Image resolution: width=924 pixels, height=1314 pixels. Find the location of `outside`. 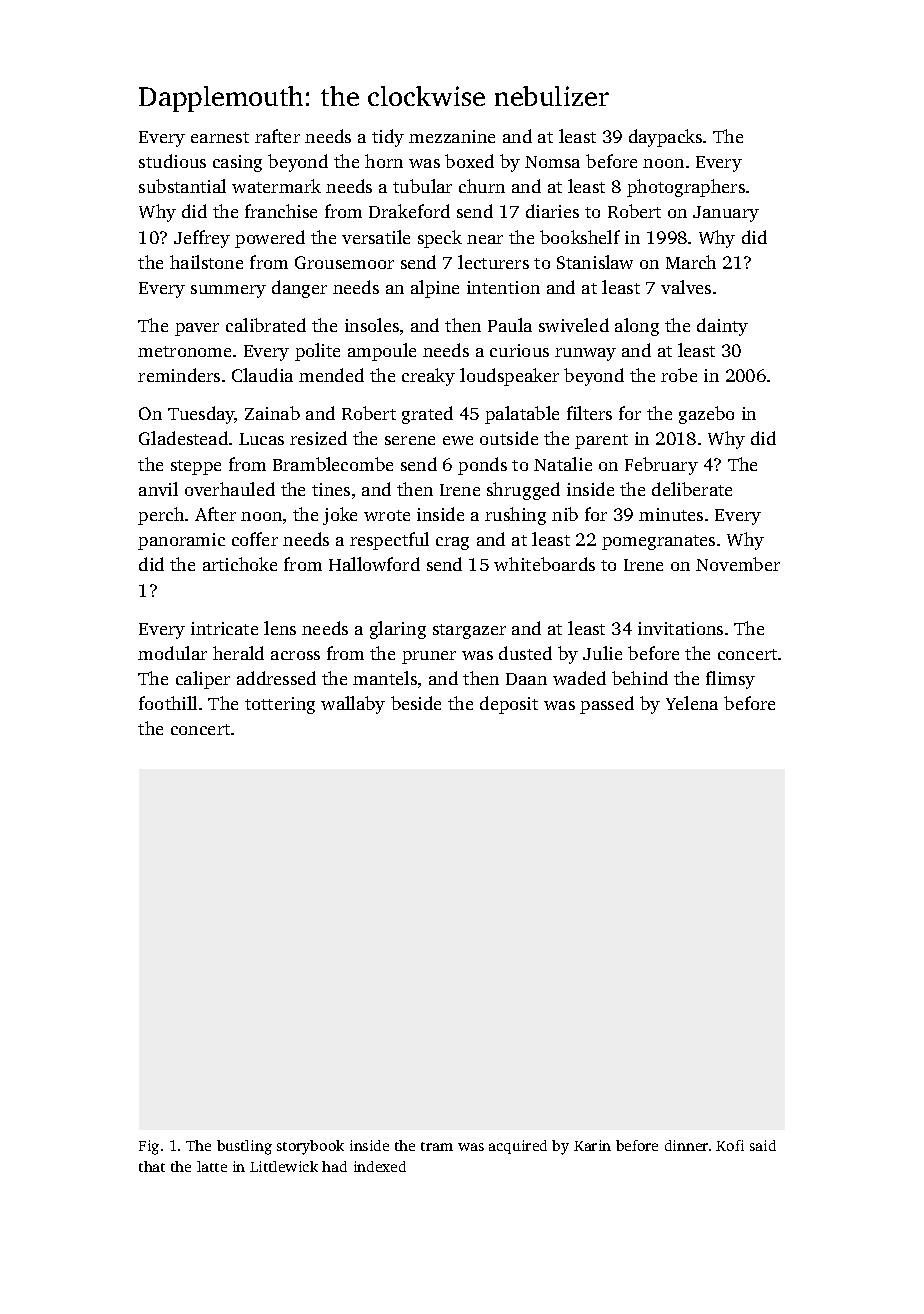

outside is located at coordinates (509, 438).
